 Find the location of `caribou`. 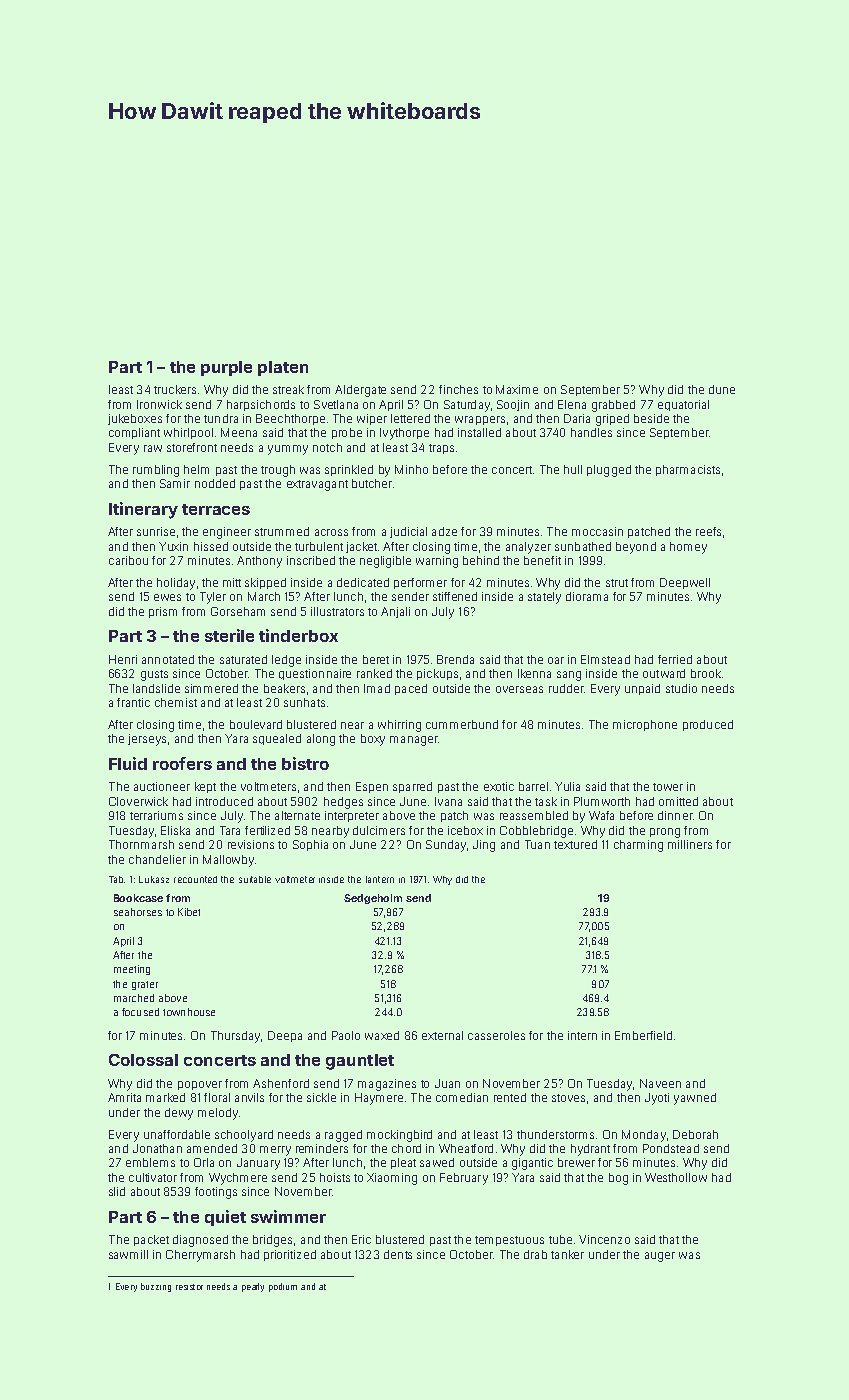

caribou is located at coordinates (128, 560).
